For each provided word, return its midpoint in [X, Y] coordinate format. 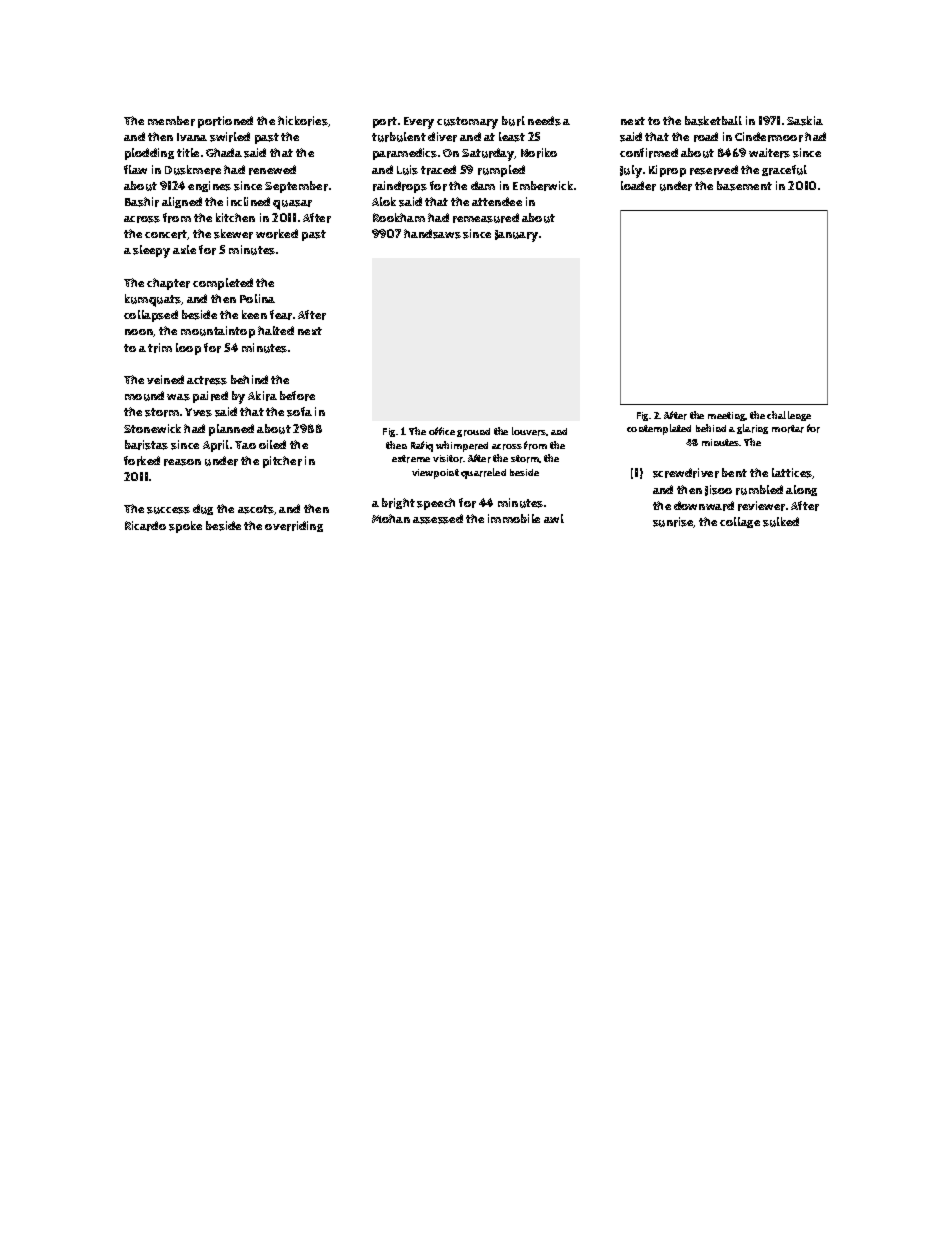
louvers [529, 431]
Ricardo [145, 526]
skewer [233, 234]
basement [744, 186]
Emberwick [543, 186]
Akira [262, 396]
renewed [272, 170]
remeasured [486, 218]
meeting [727, 416]
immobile [514, 518]
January [516, 236]
